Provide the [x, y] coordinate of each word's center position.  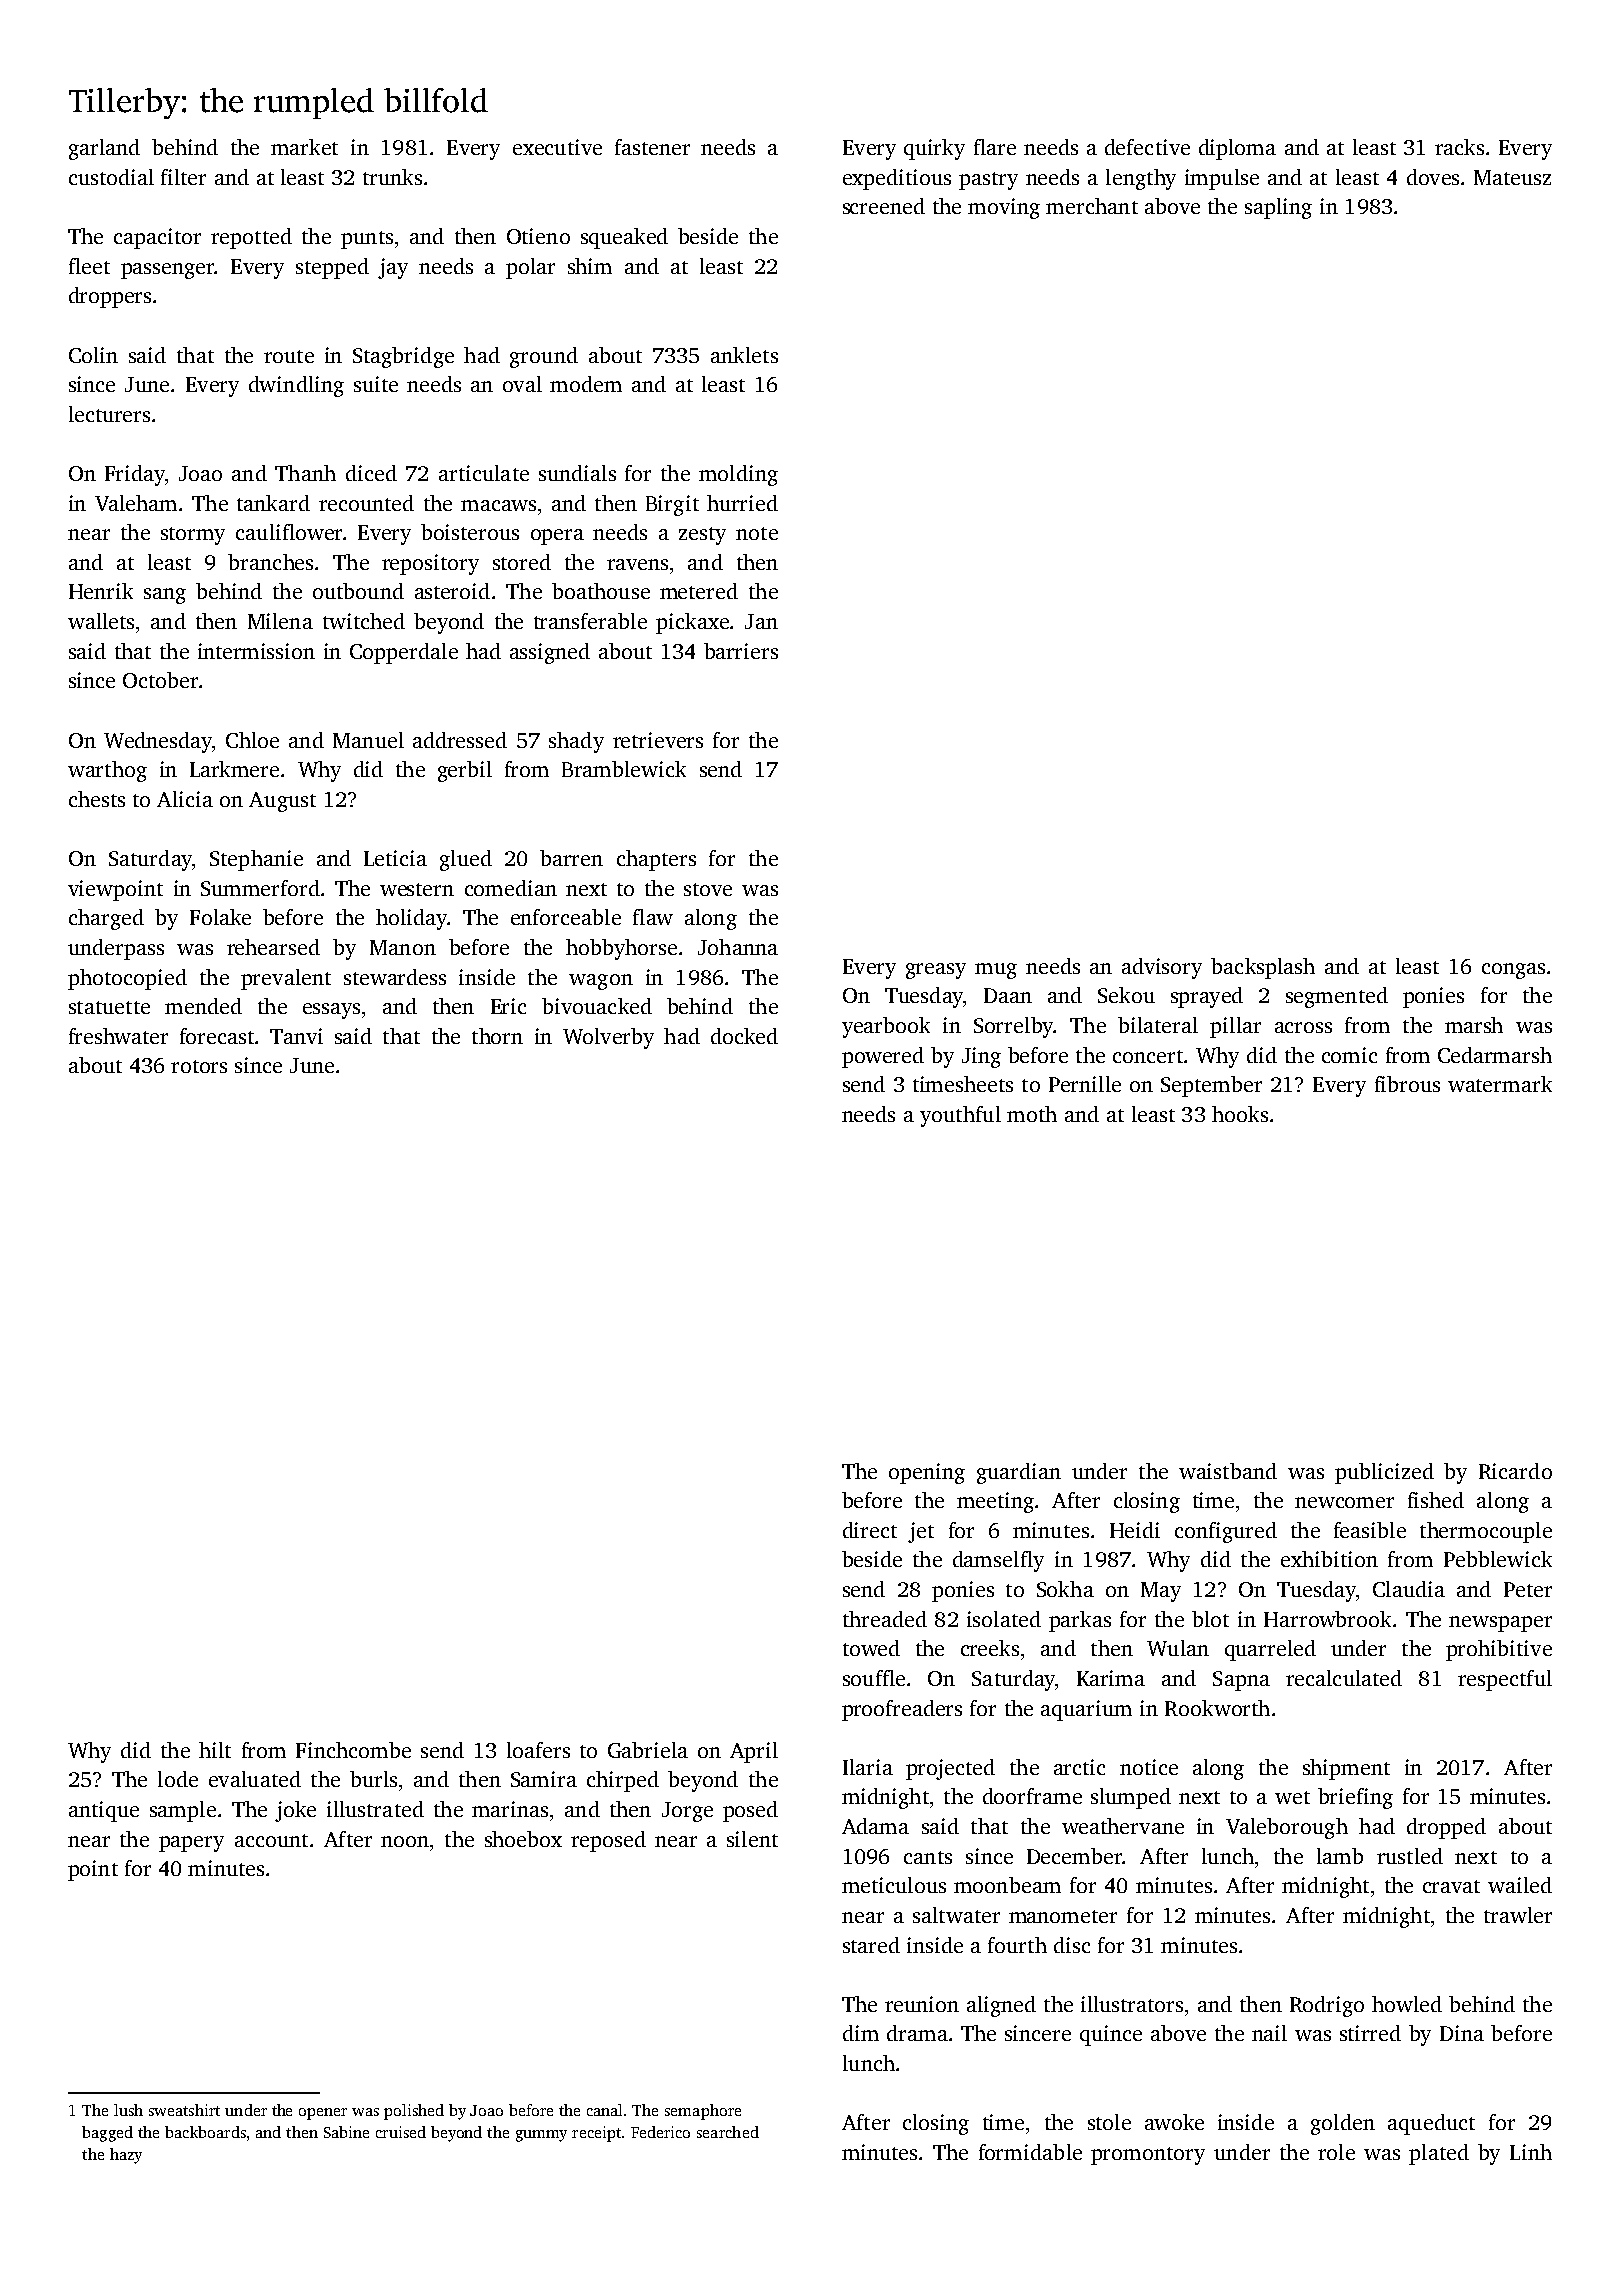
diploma [1237, 149]
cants [928, 1857]
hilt [215, 1750]
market [304, 147]
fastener [652, 147]
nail [1269, 2033]
